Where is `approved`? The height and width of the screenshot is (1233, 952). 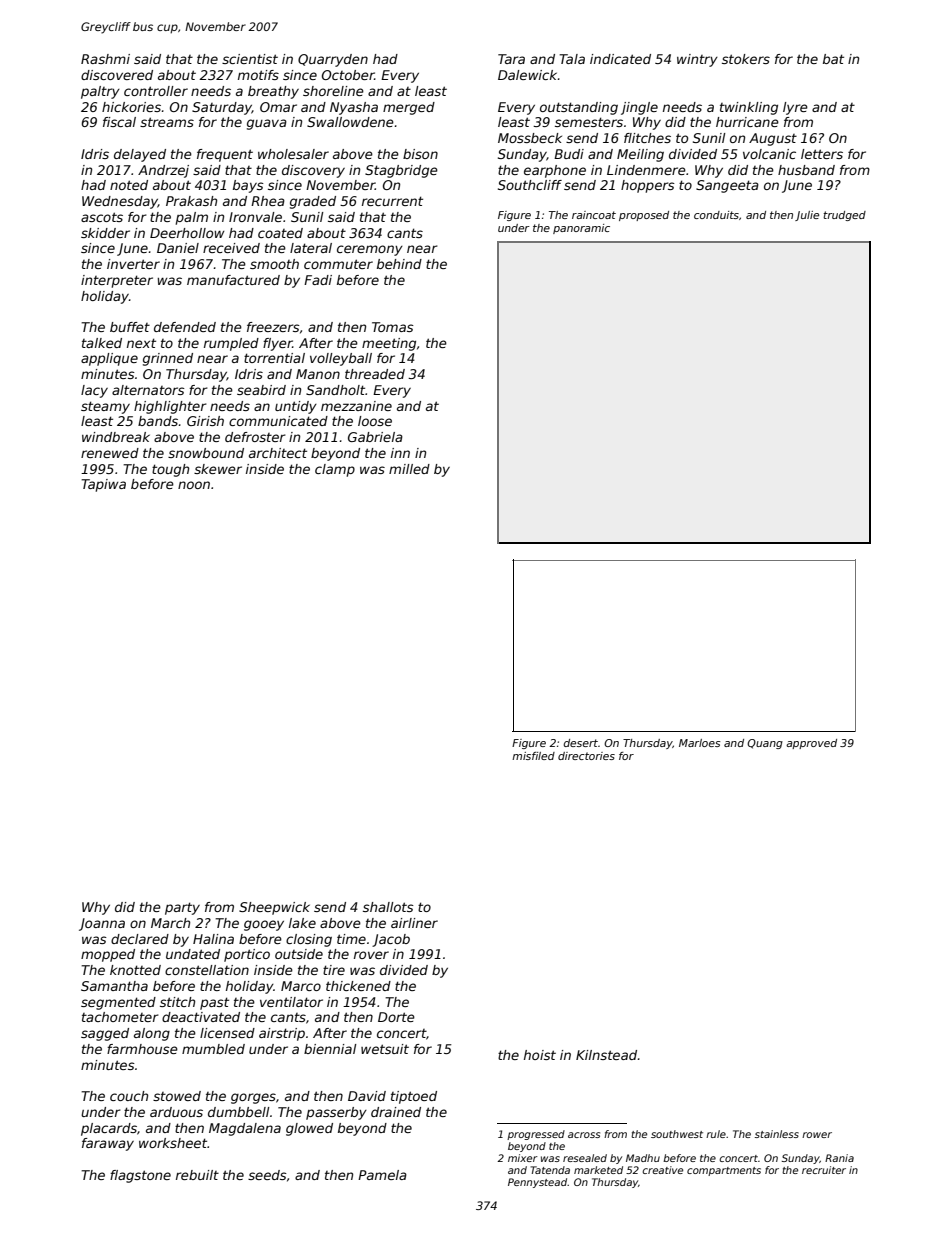 approved is located at coordinates (811, 744).
